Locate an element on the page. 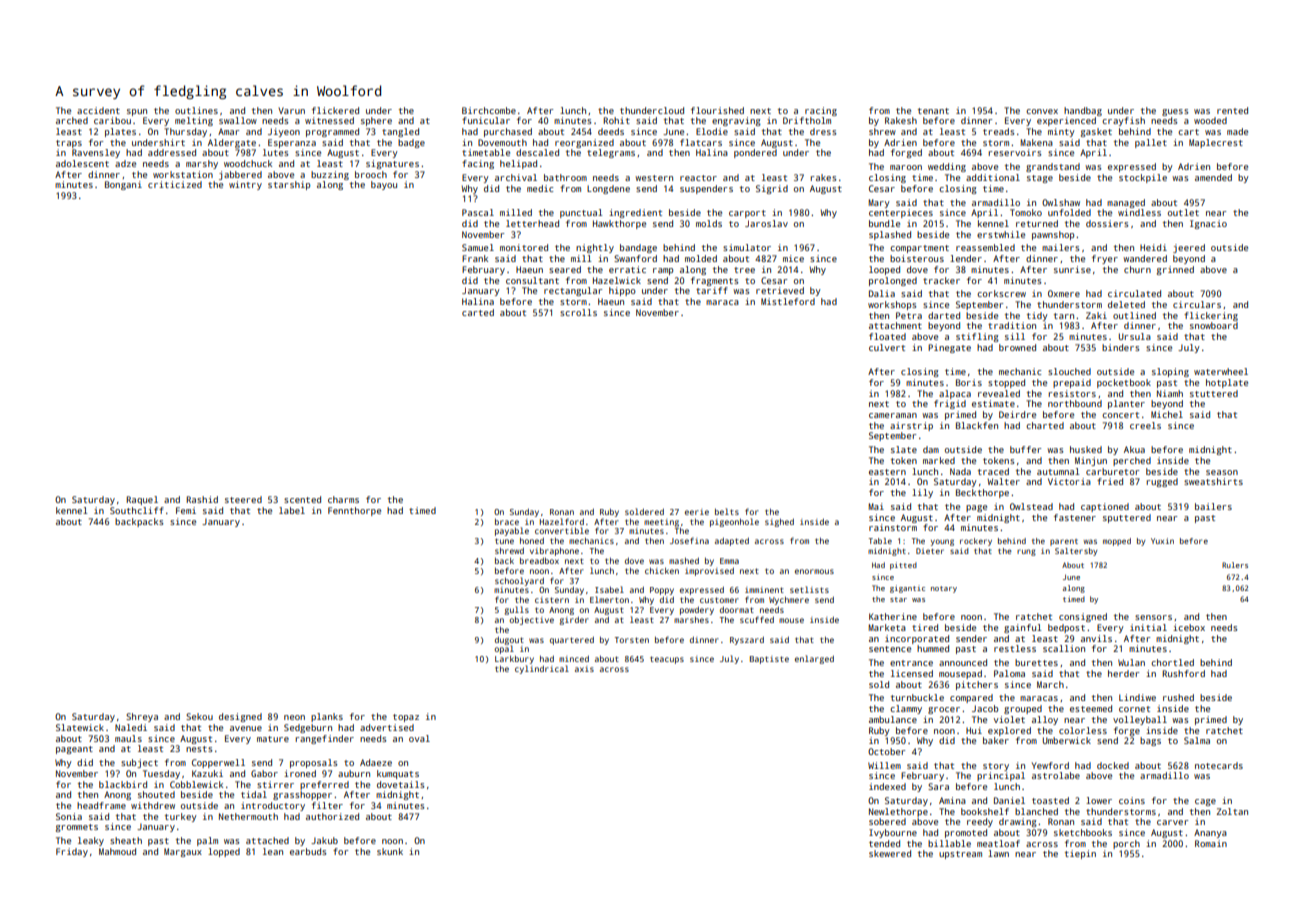  Bongani is located at coordinates (123, 185).
